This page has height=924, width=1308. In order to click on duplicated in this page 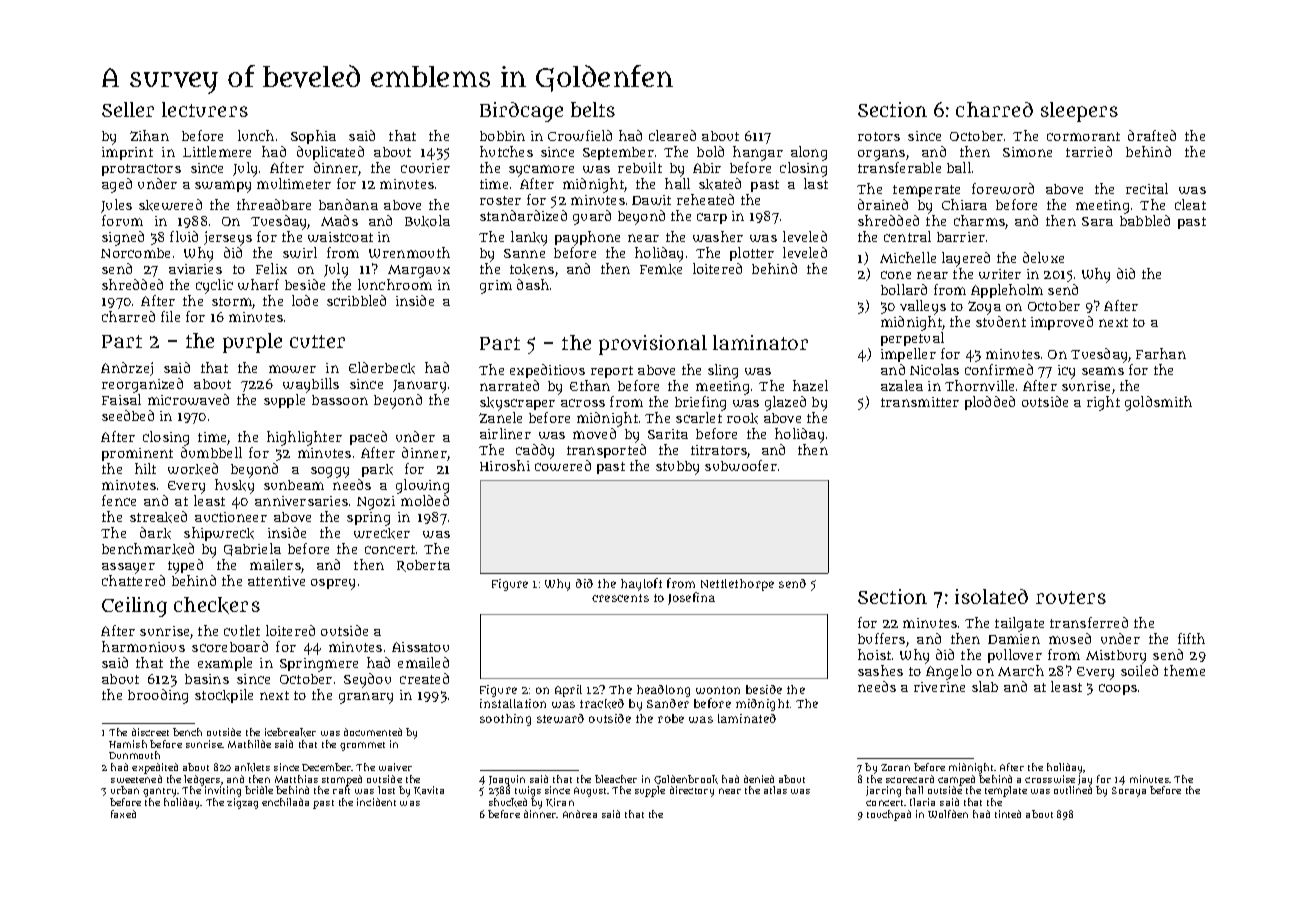, I will do `click(330, 153)`.
